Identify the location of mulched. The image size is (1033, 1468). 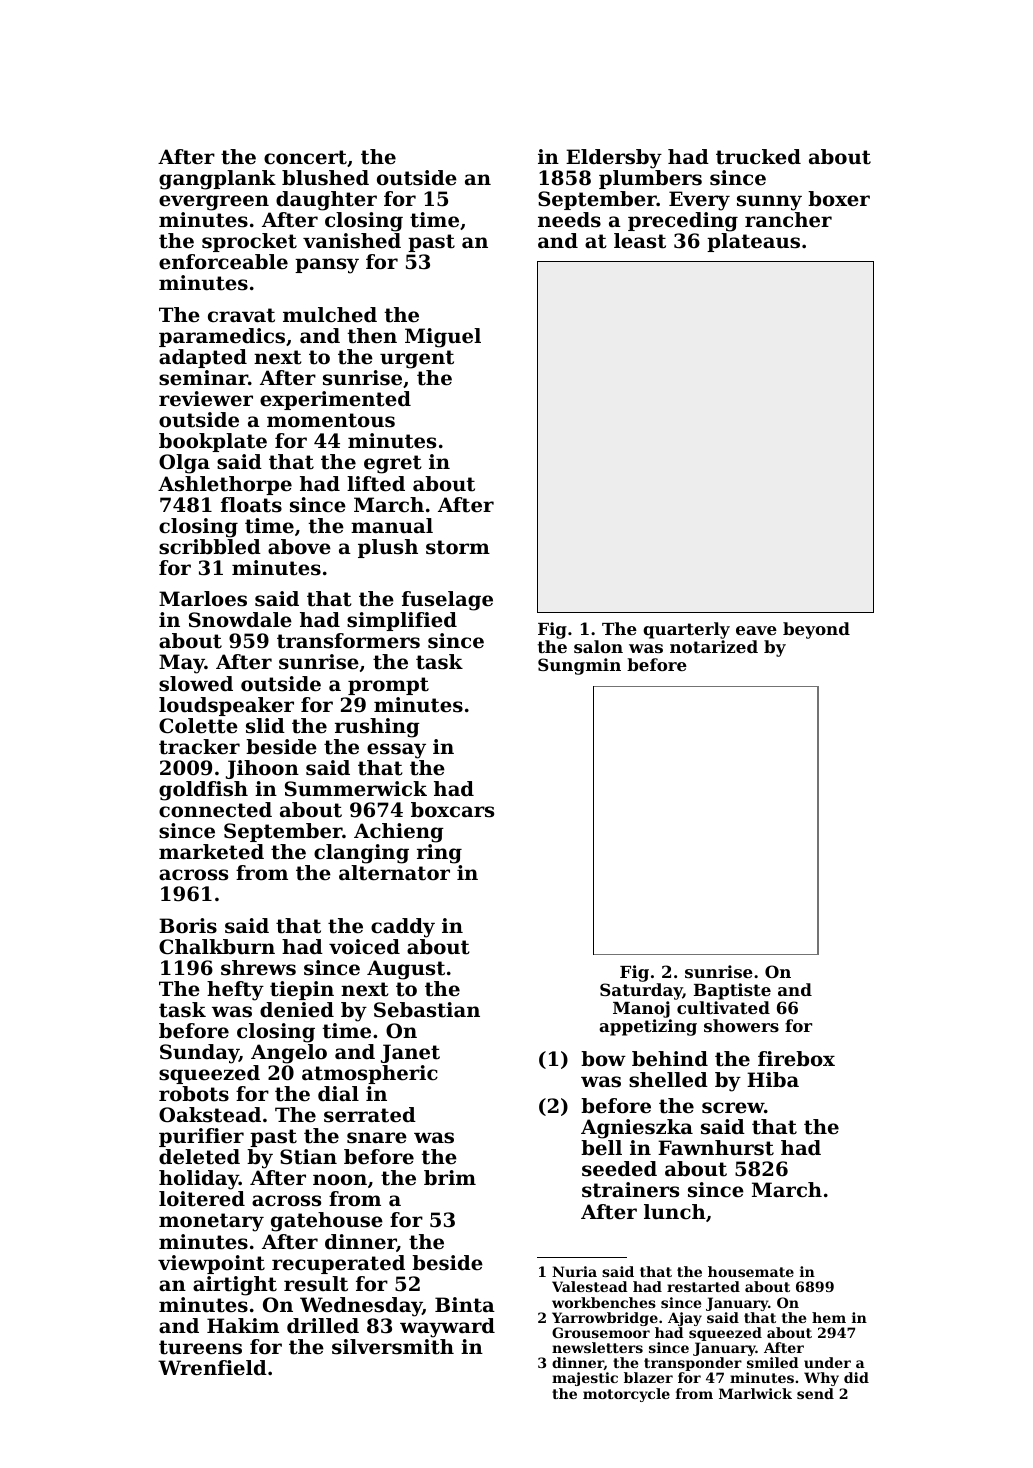
(330, 315).
